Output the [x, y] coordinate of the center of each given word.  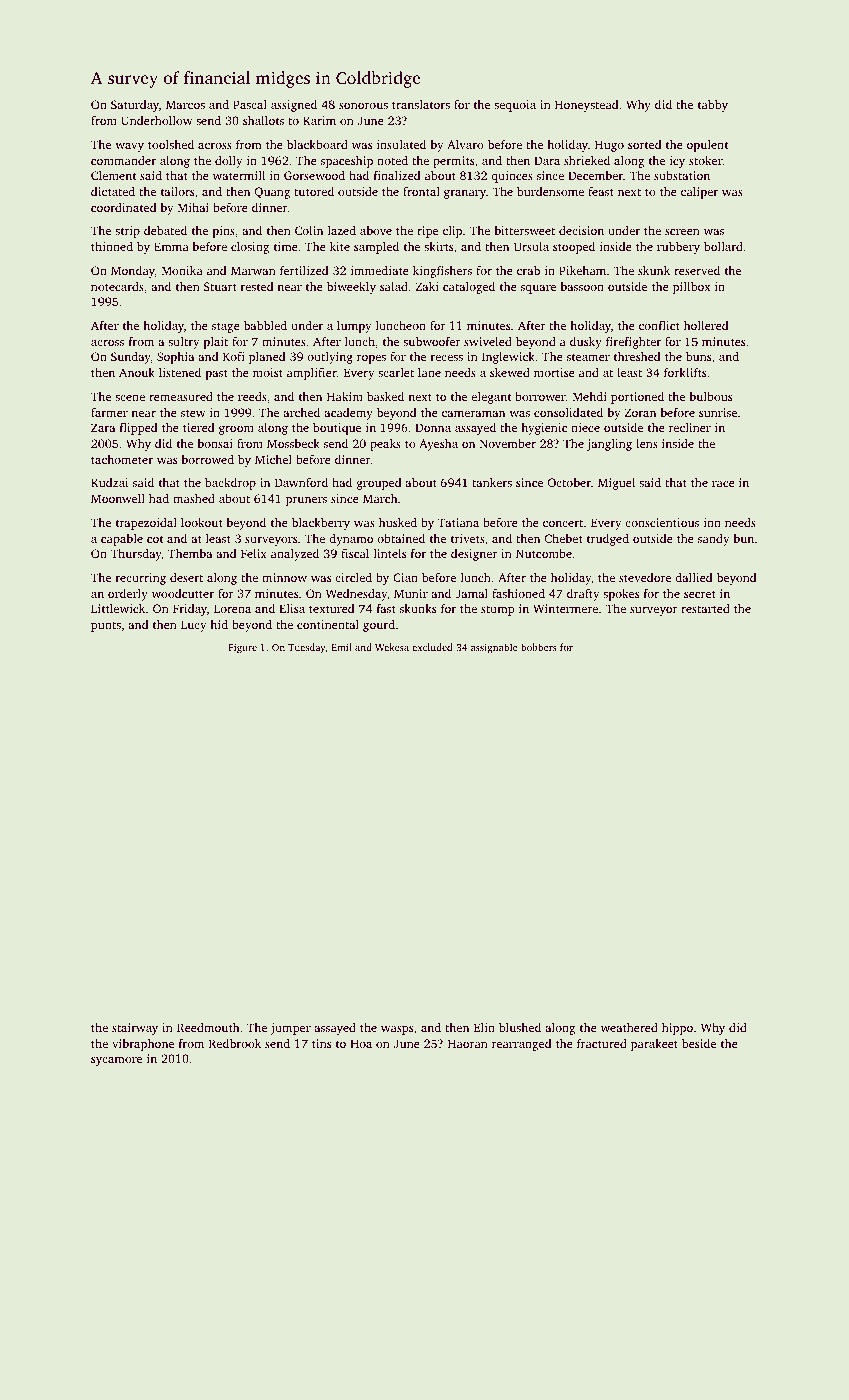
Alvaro [465, 144]
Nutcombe [544, 553]
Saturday [135, 106]
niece [585, 427]
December [595, 175]
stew [193, 413]
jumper [290, 1029]
